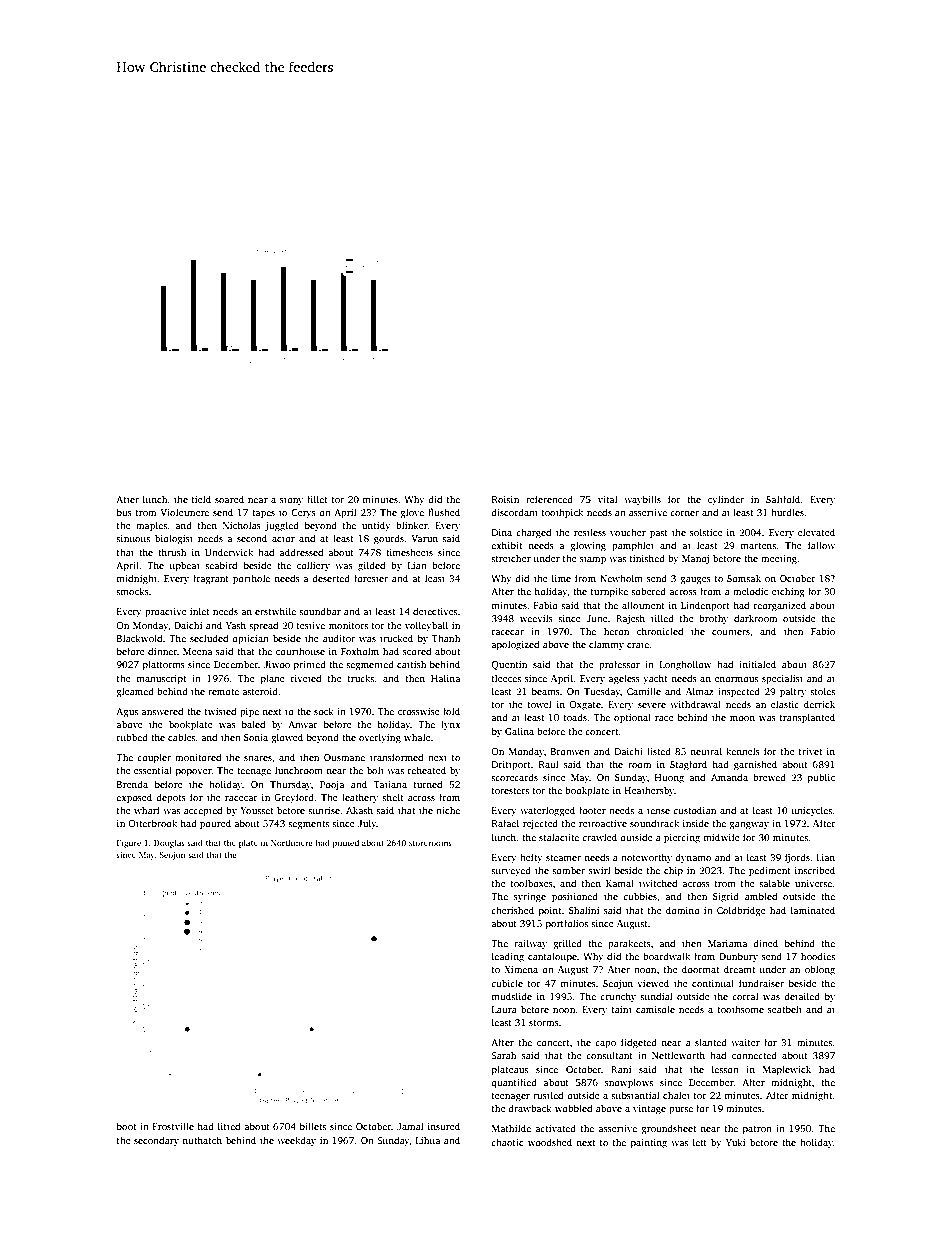  What do you see at coordinates (444, 512) in the screenshot?
I see `flushed` at bounding box center [444, 512].
